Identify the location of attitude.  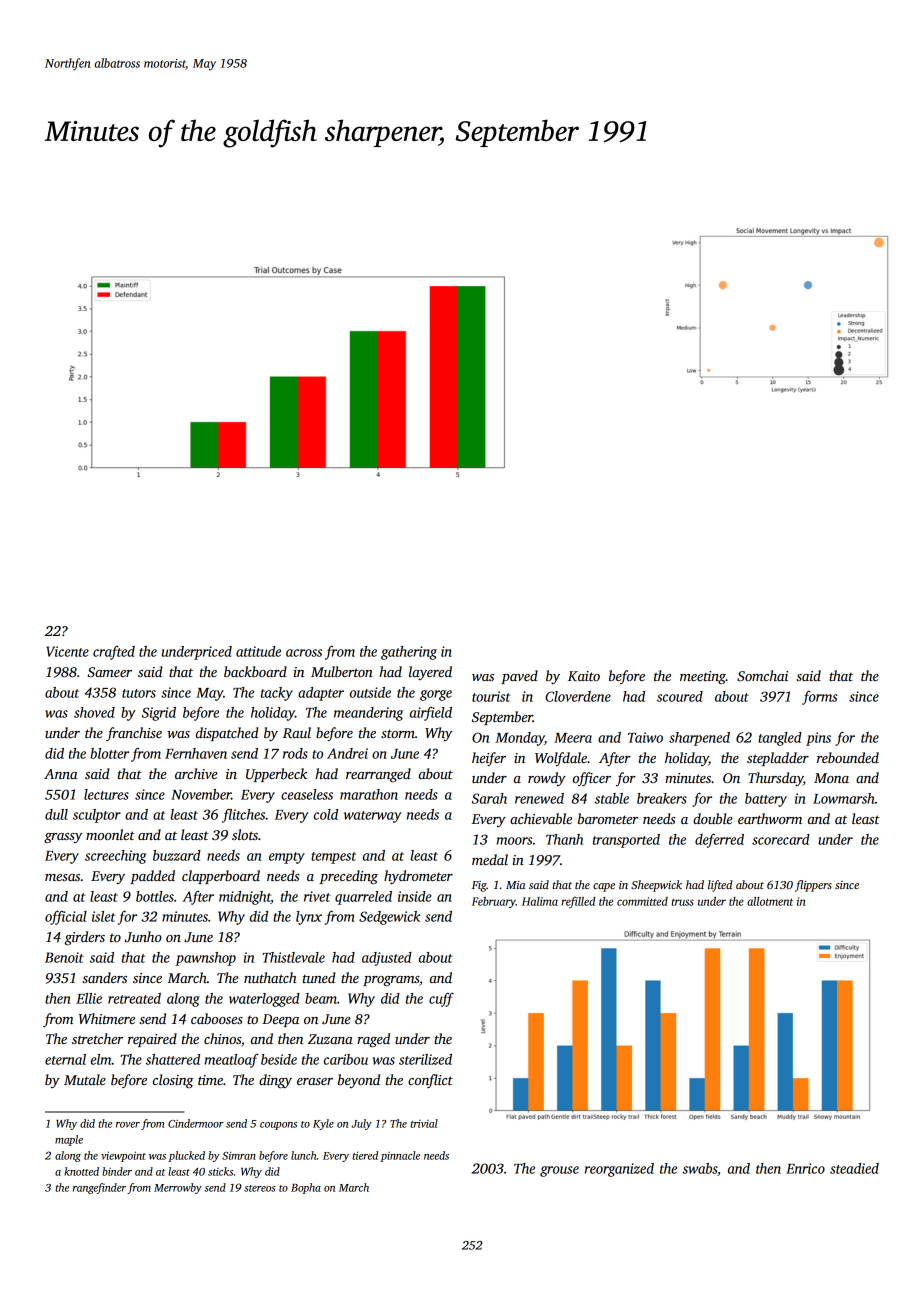
(258, 651).
